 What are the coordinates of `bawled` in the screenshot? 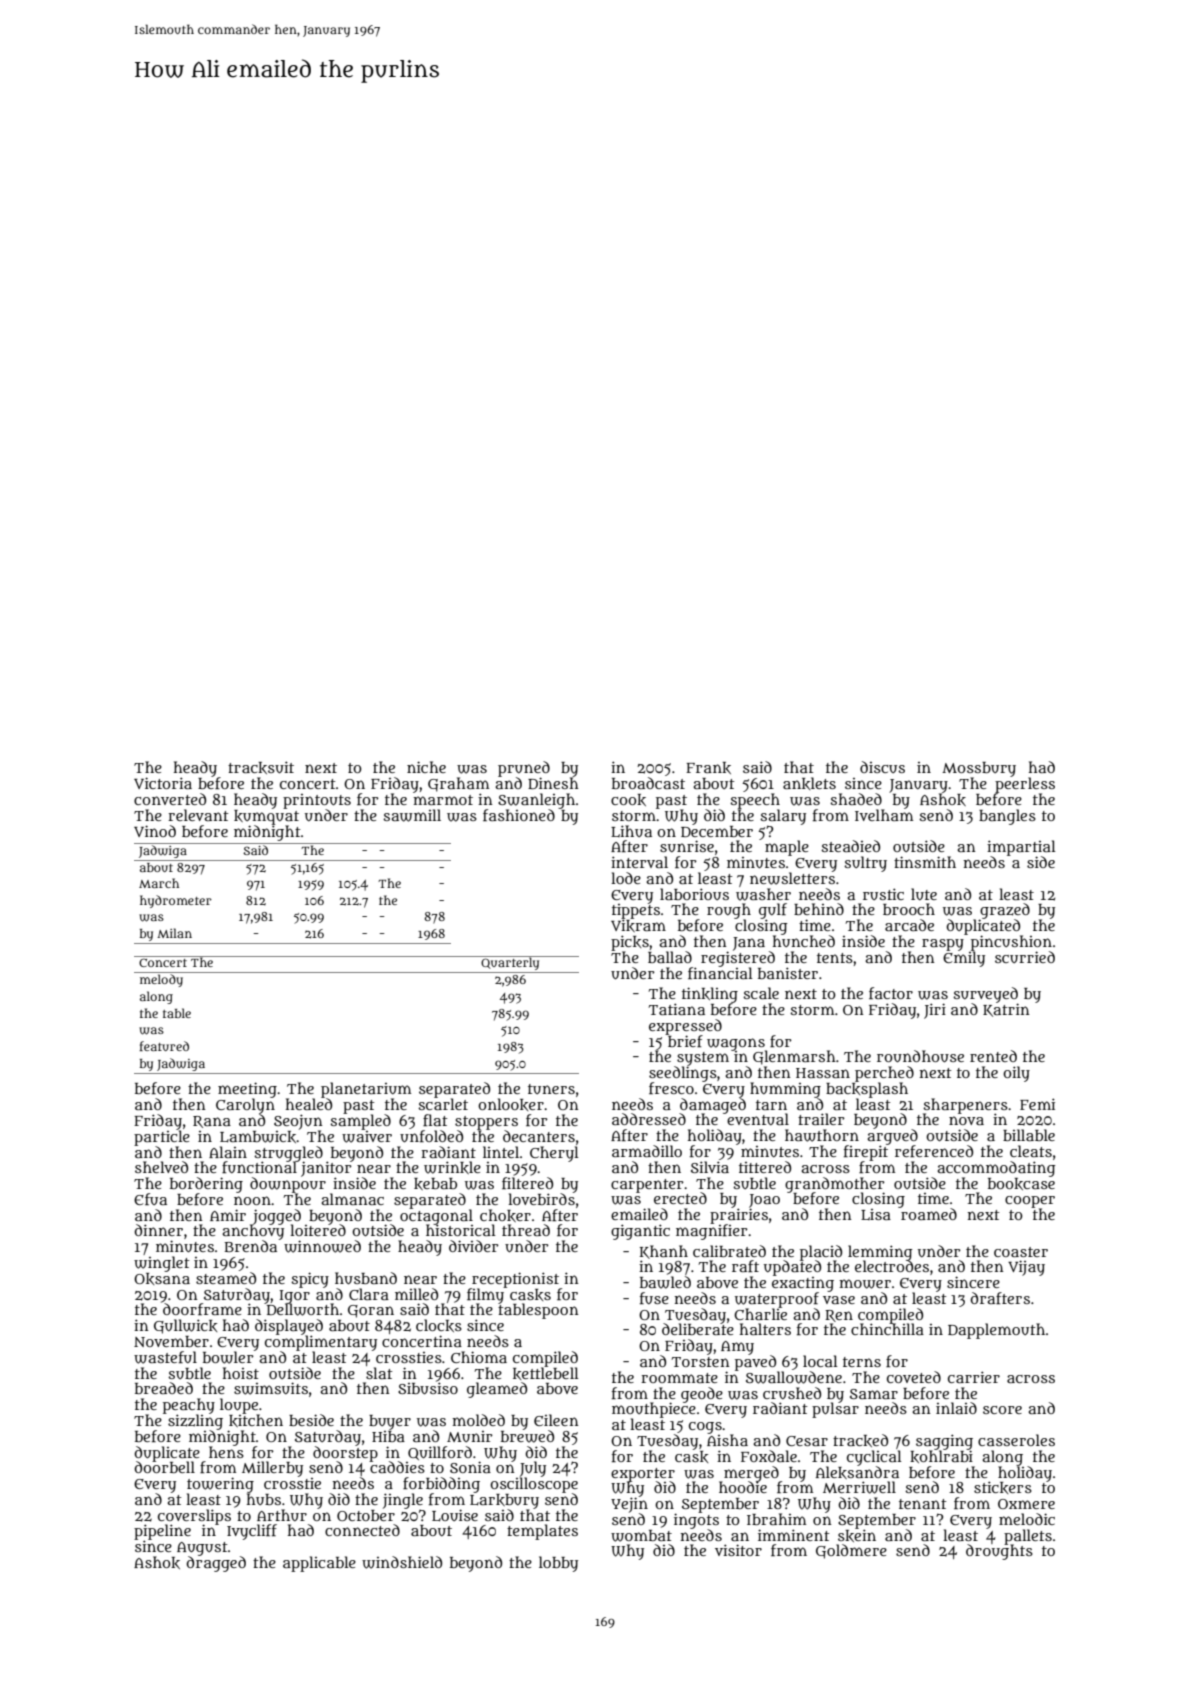 It's located at (665, 1282).
